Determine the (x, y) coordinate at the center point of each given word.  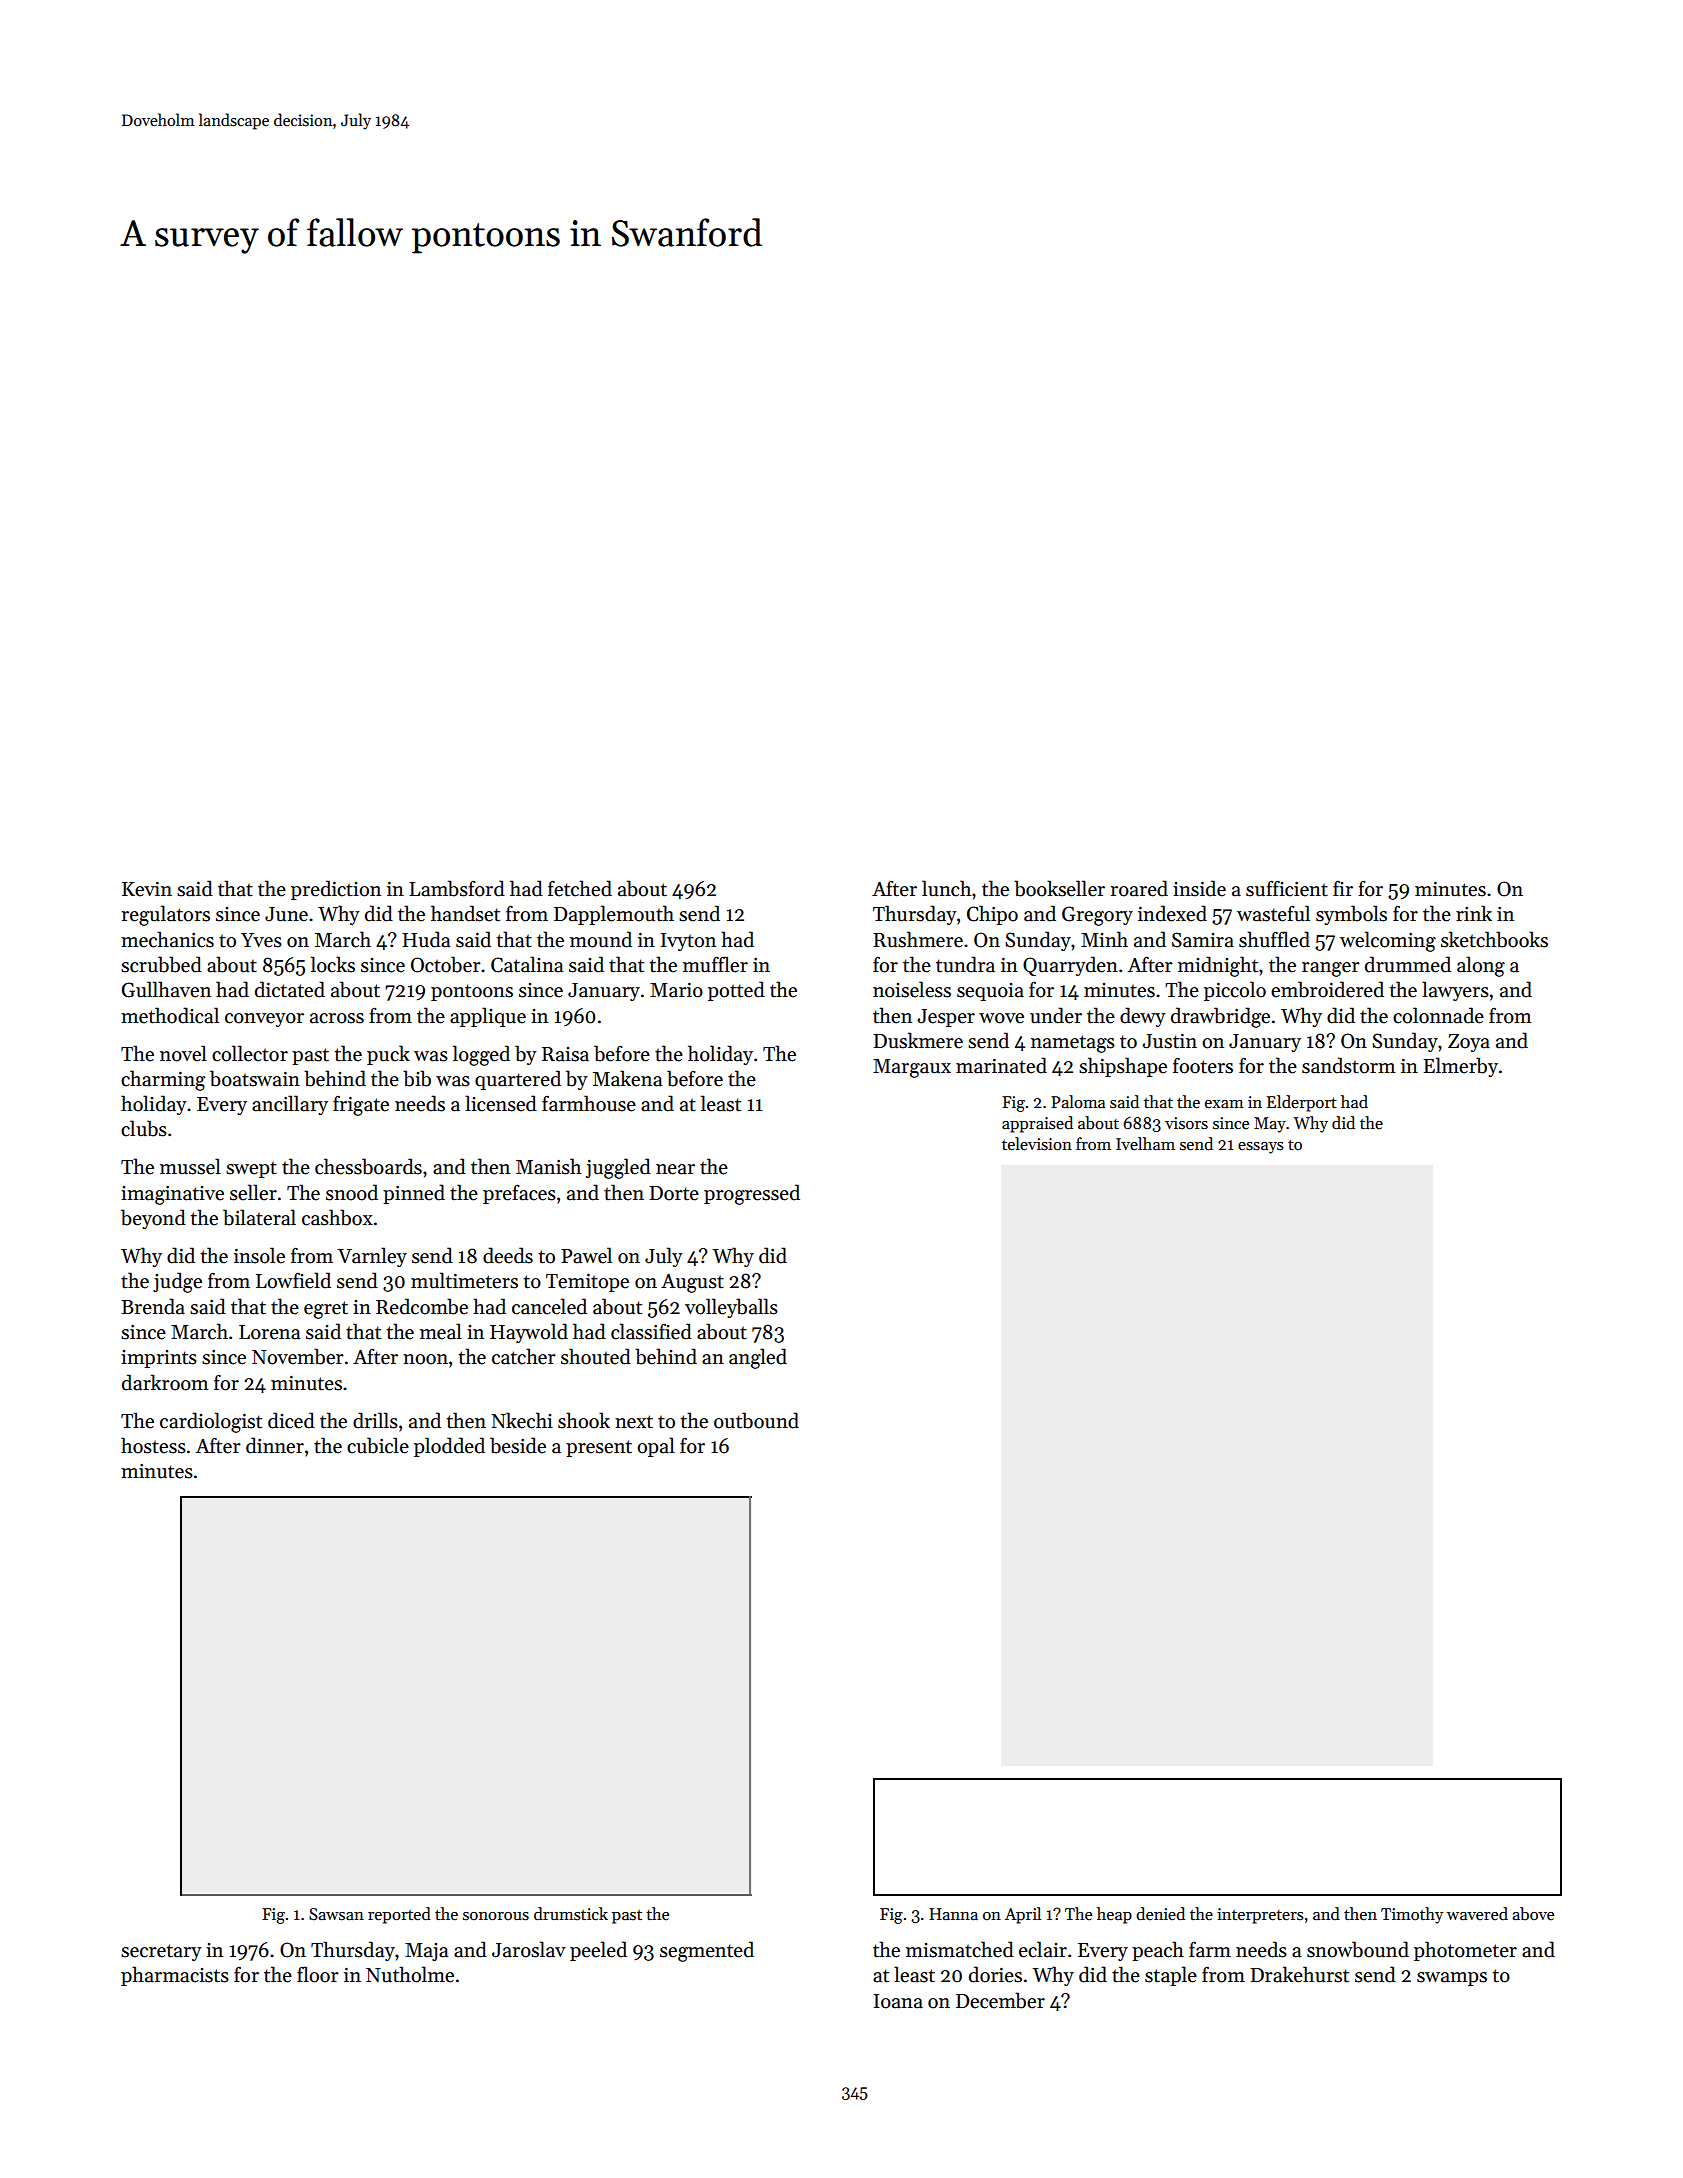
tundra (965, 964)
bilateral (259, 1217)
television (1037, 1144)
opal (656, 1447)
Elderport (1302, 1103)
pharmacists (175, 1976)
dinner (275, 1445)
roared (1139, 888)
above (1533, 1914)
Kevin (147, 889)
